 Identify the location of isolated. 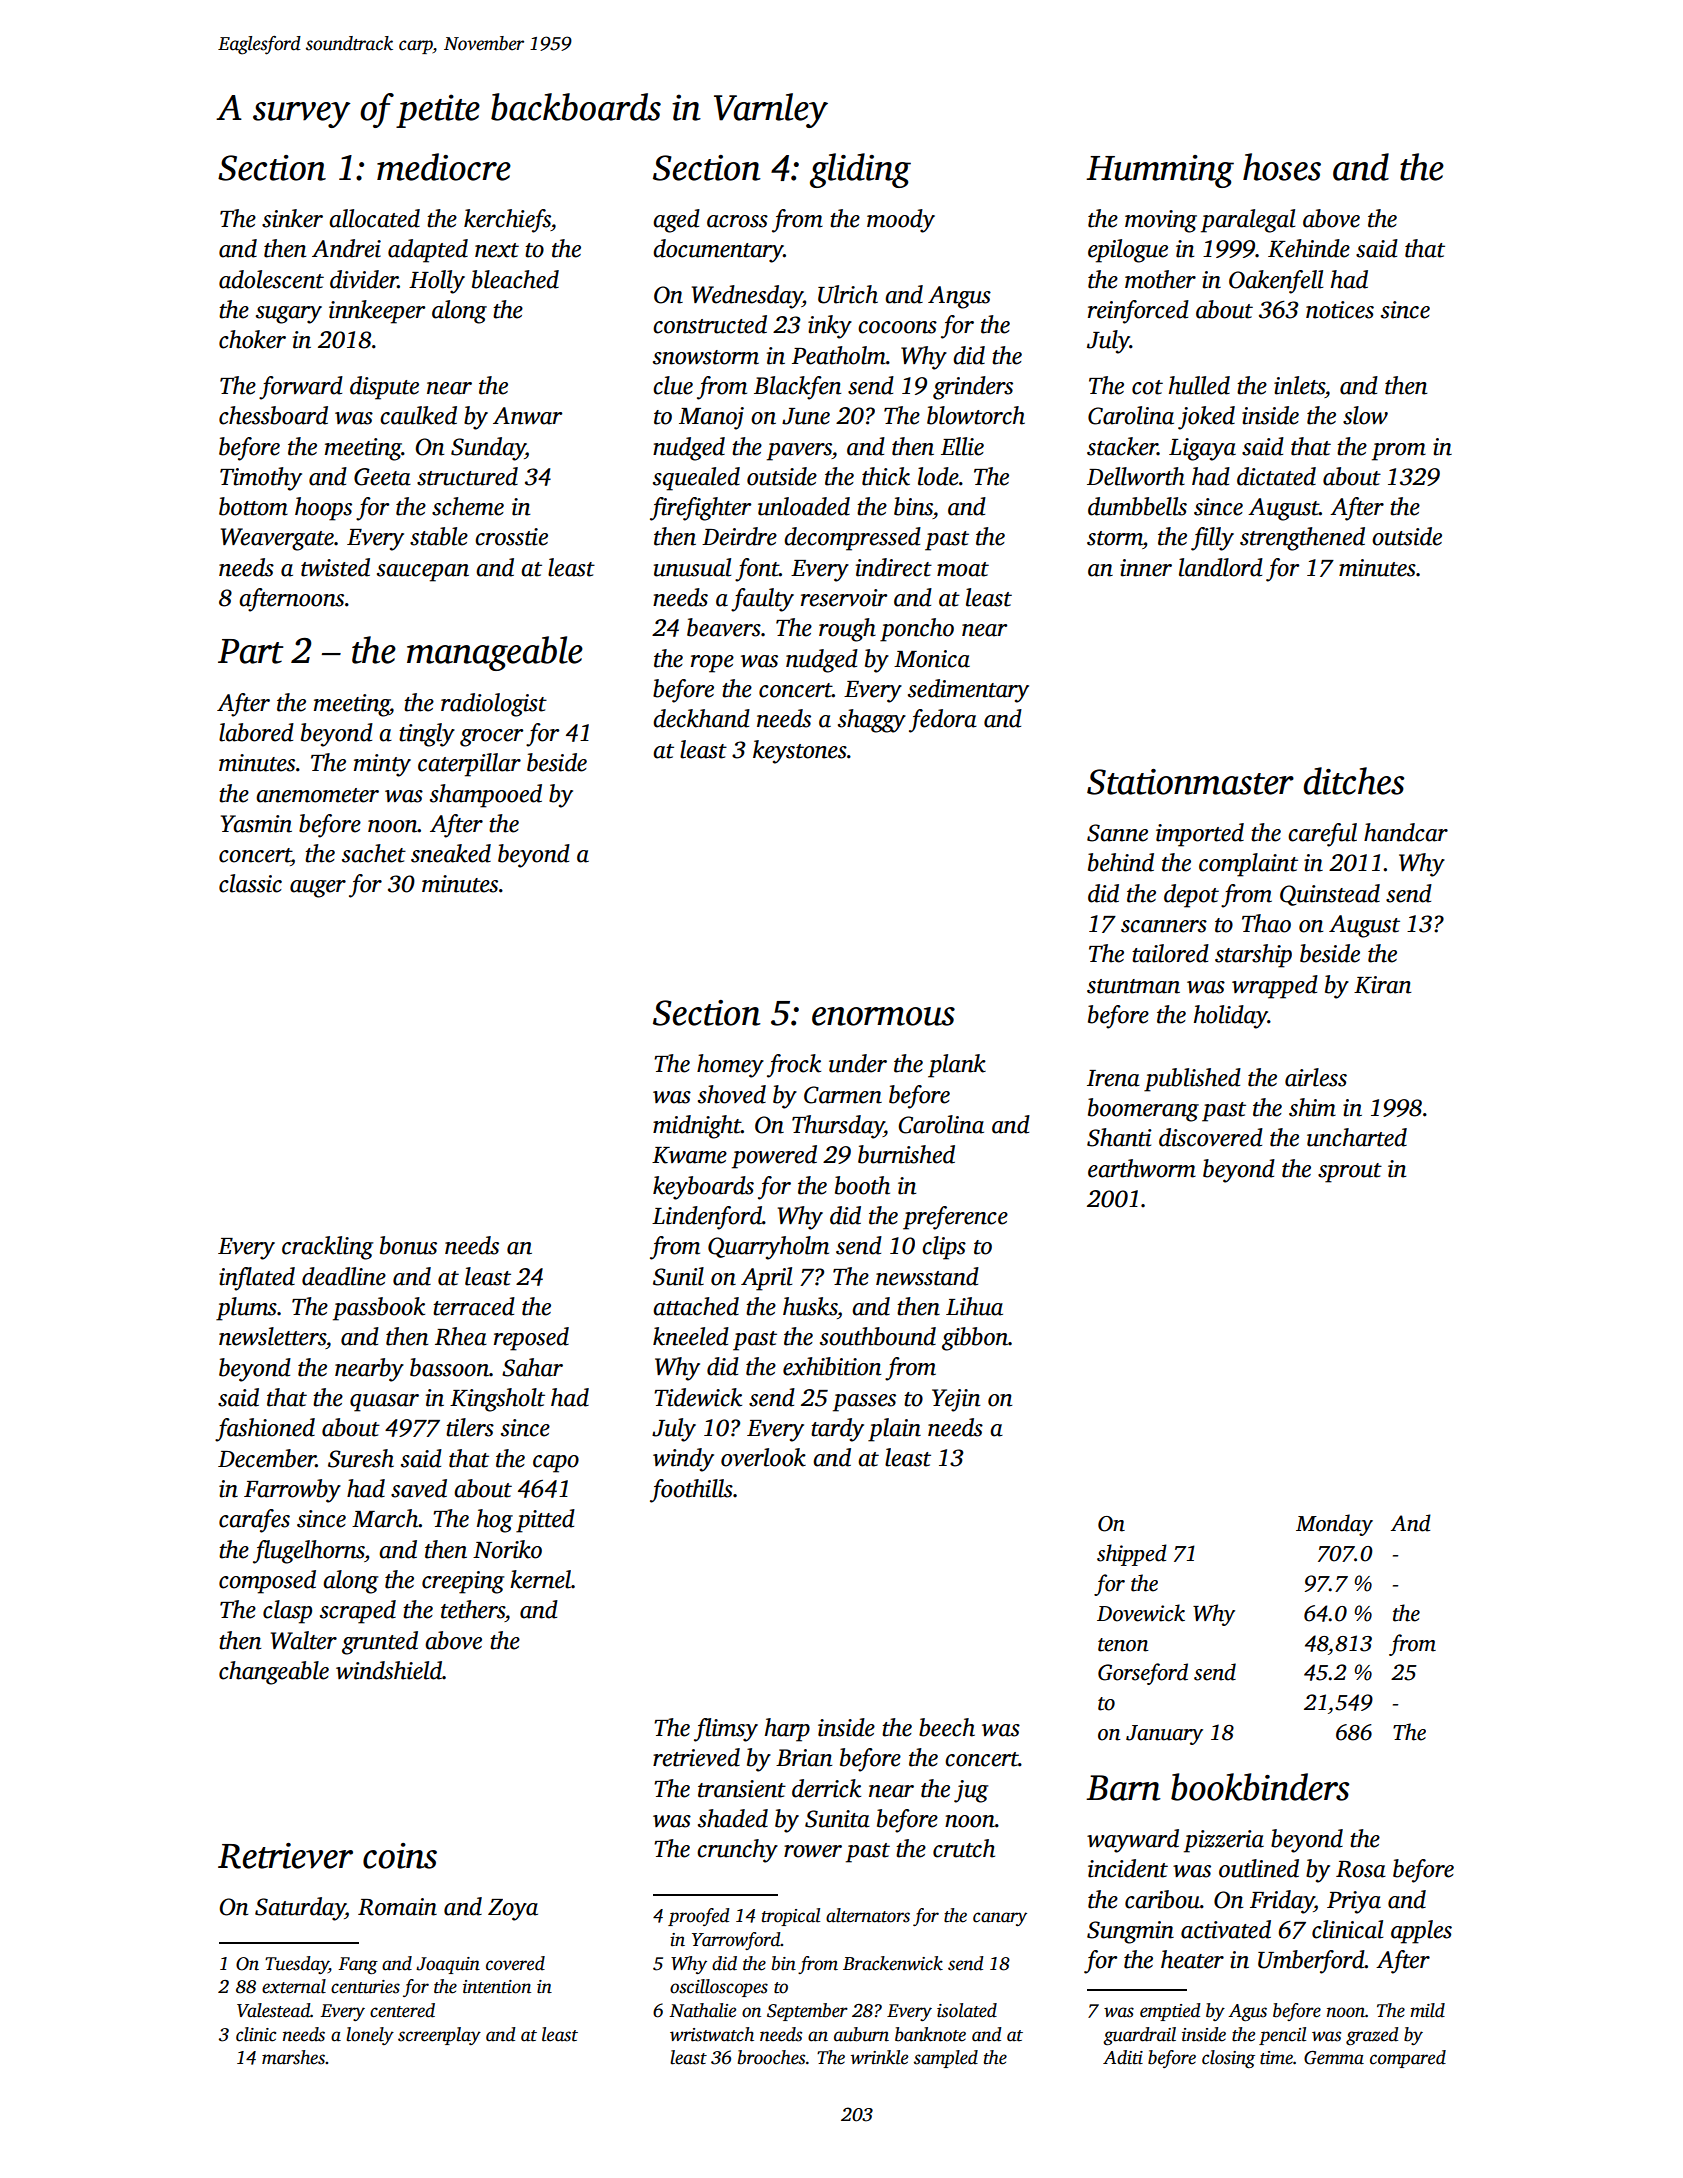
(967, 2010).
